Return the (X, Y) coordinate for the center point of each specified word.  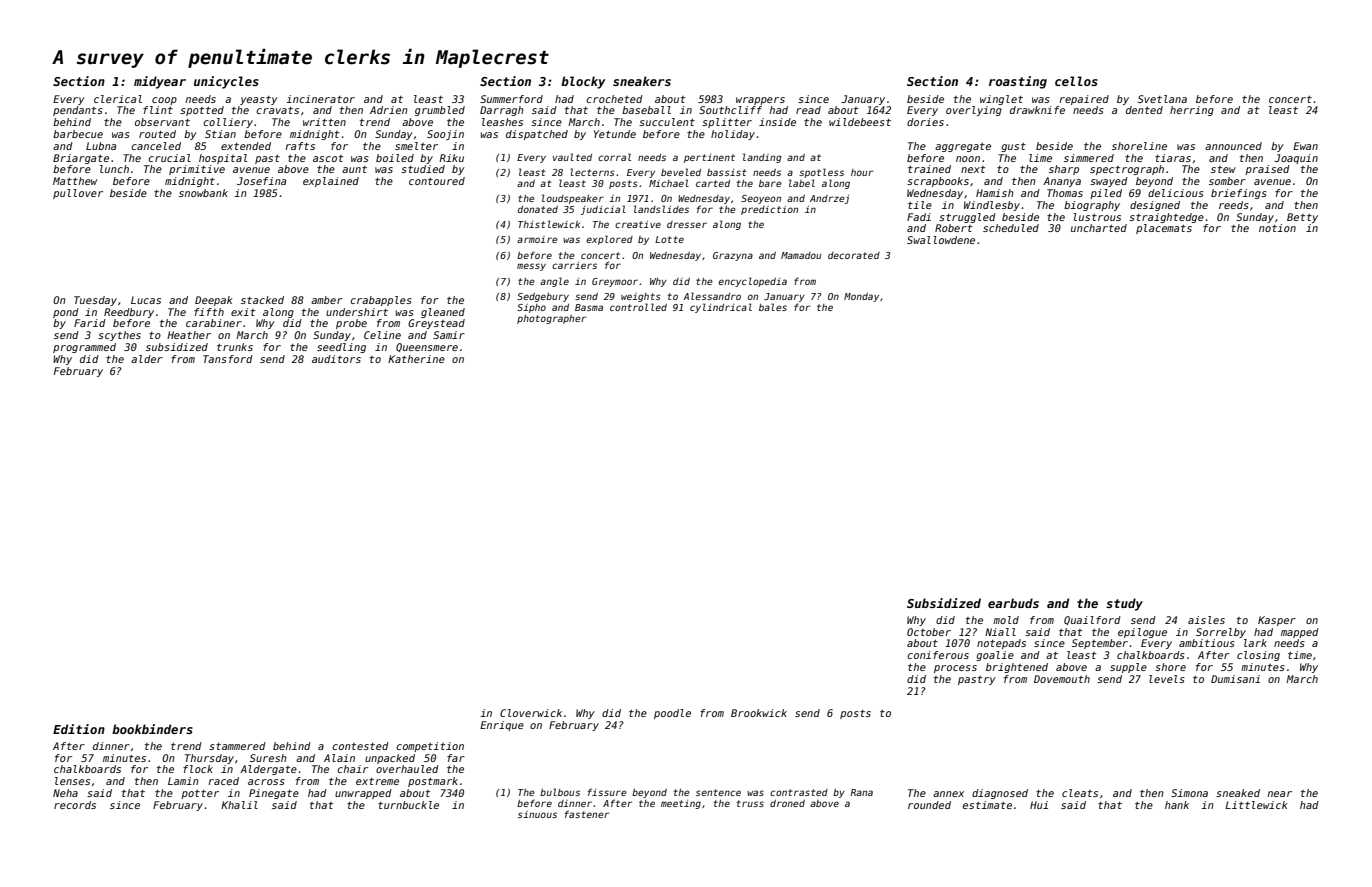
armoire (537, 239)
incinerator (320, 99)
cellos (1076, 81)
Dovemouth (1062, 679)
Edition (79, 729)
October (929, 632)
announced (1233, 146)
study (1124, 604)
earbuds (1013, 603)
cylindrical (721, 308)
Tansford (228, 359)
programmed (84, 348)
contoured (437, 181)
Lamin (183, 781)
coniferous (938, 655)
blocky (583, 82)
